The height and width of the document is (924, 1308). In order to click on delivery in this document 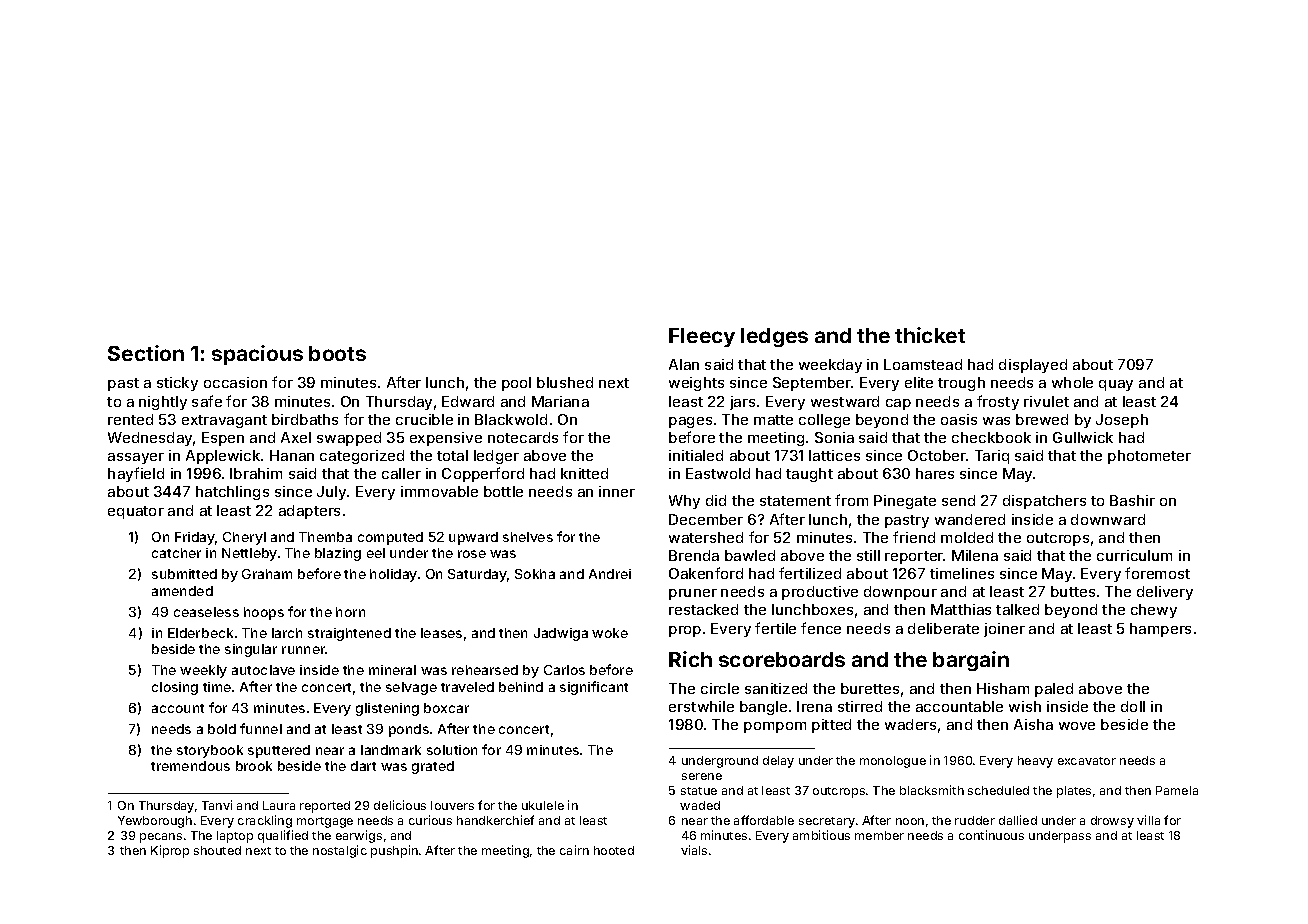, I will do `click(1165, 593)`.
